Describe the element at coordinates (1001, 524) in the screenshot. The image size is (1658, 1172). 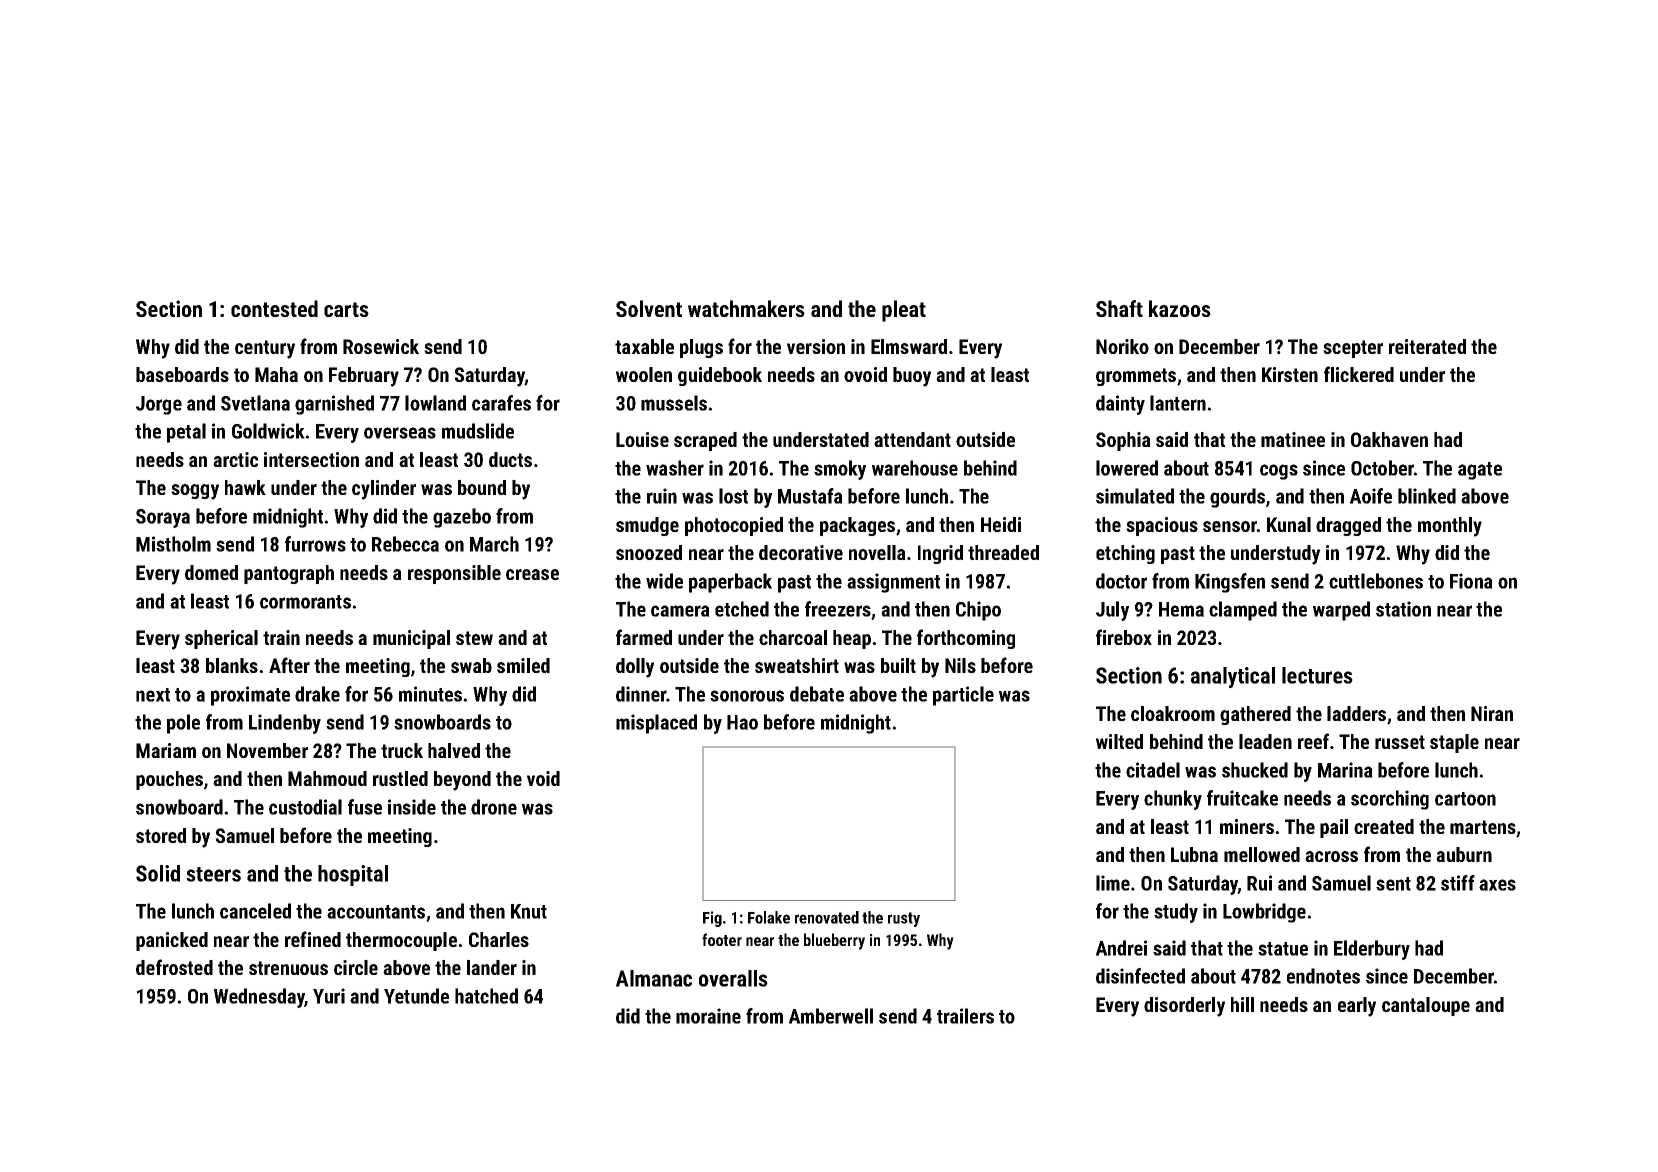
I see `Heidi` at that location.
